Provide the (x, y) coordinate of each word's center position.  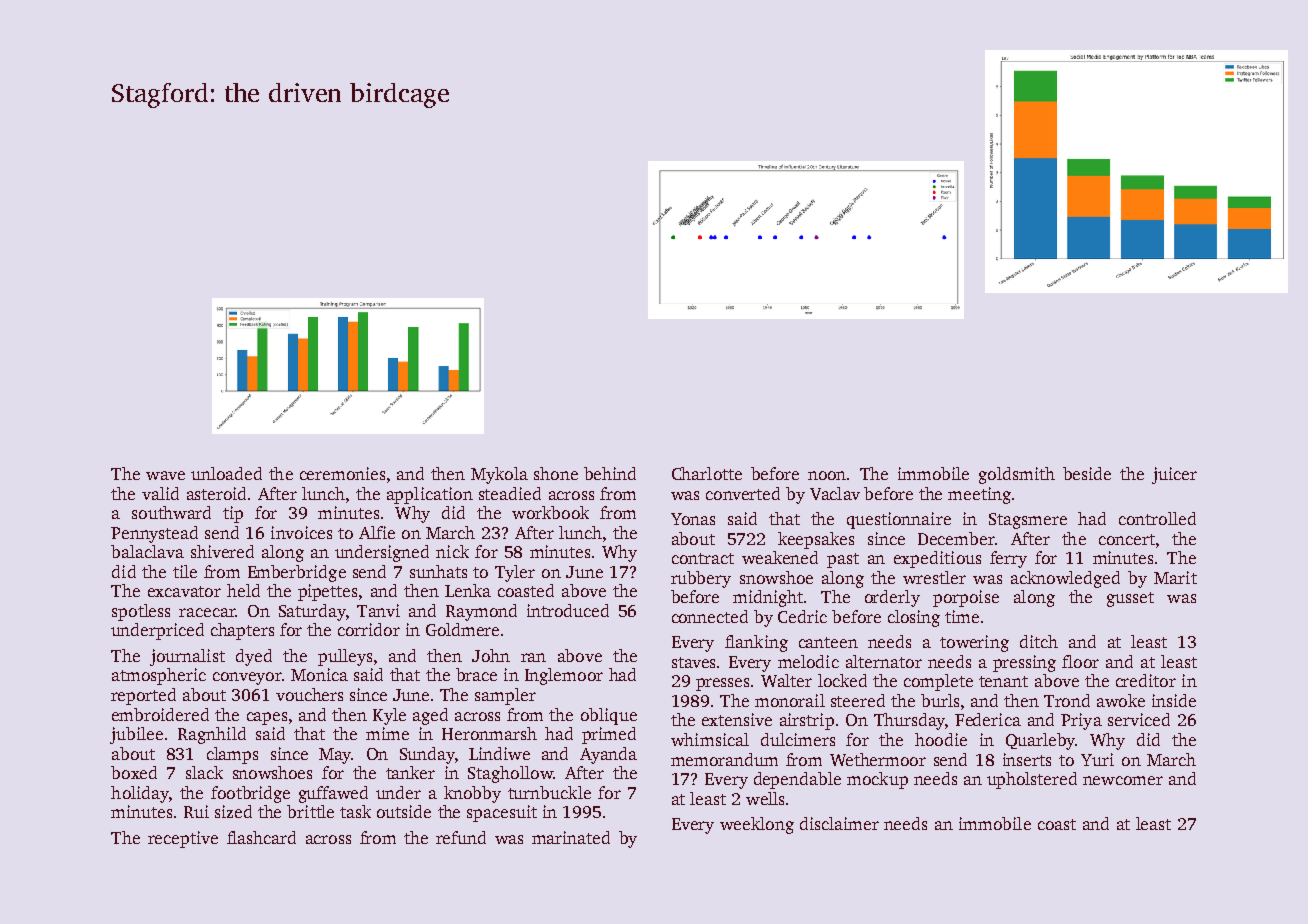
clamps (232, 755)
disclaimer (839, 823)
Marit (1175, 577)
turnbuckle (549, 792)
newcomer (1123, 780)
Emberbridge (297, 573)
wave (165, 475)
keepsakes (816, 540)
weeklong (757, 825)
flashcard (261, 837)
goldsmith (1017, 475)
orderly (892, 598)
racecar (207, 612)
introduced (568, 610)
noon (827, 475)
